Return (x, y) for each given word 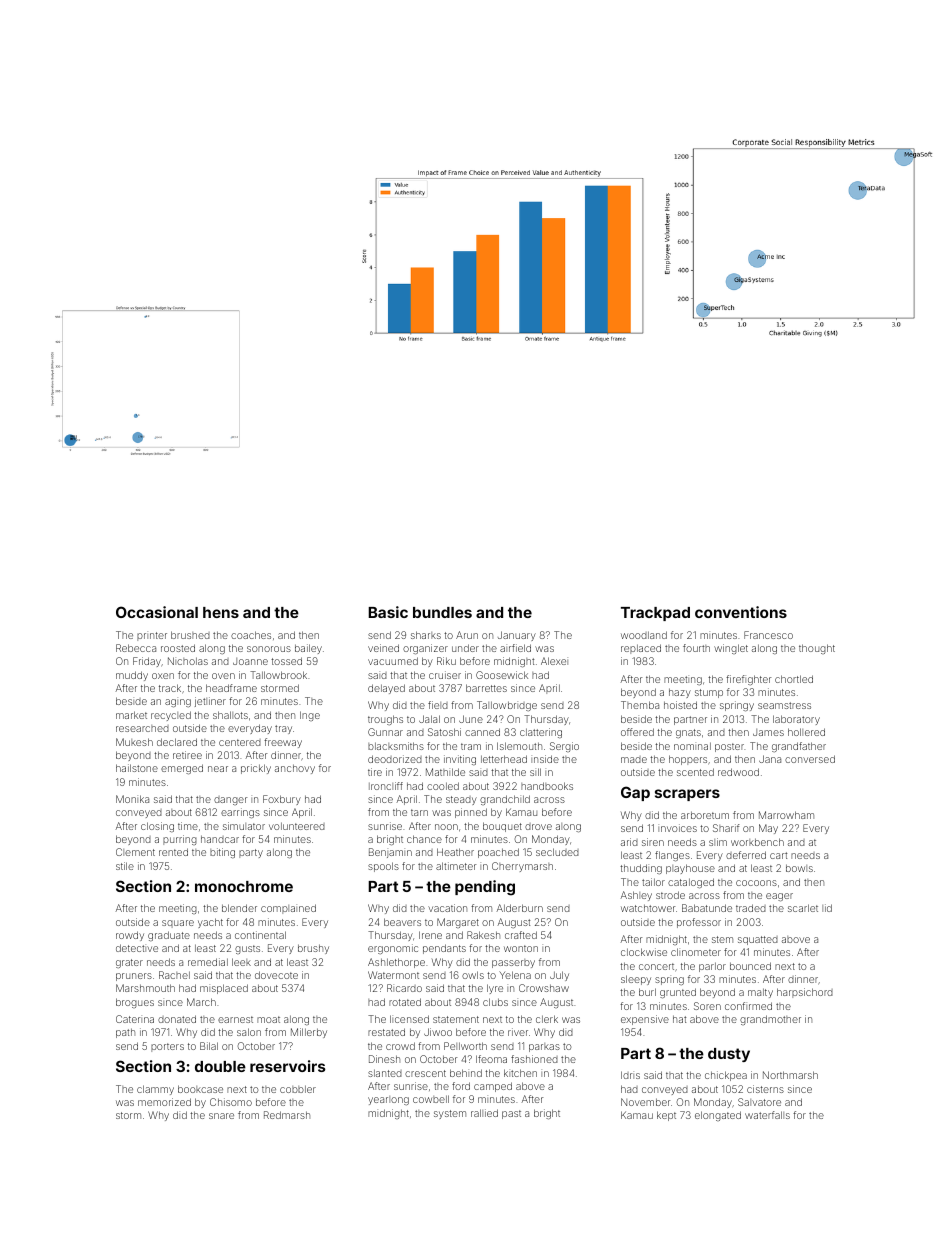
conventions (741, 612)
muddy (132, 676)
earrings (240, 813)
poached (498, 853)
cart (778, 855)
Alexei (554, 661)
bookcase (200, 1089)
